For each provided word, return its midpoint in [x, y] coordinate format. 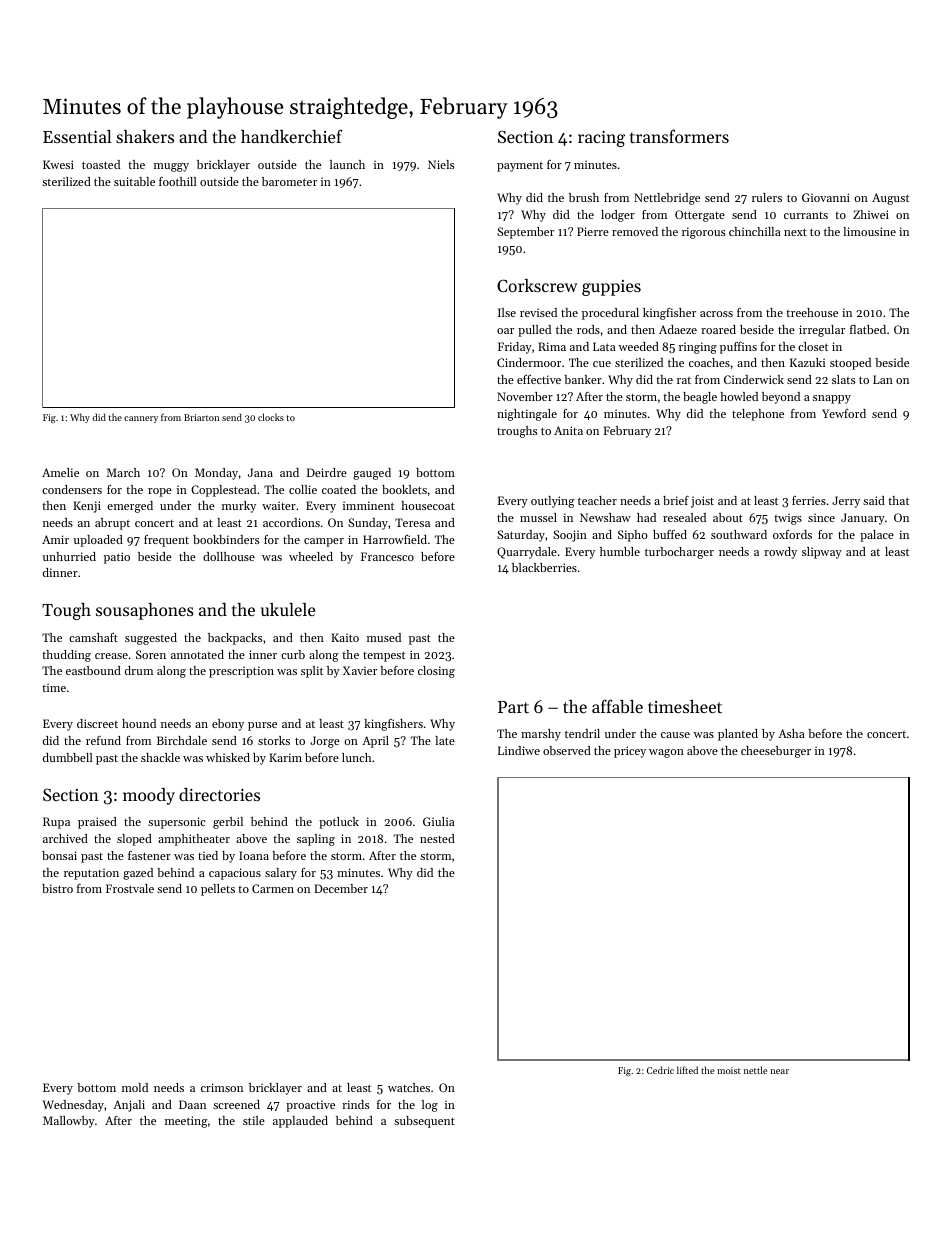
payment [520, 167]
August [890, 199]
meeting [186, 1122]
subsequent [424, 1122]
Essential [77, 136]
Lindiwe [519, 750]
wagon [666, 753]
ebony [228, 725]
